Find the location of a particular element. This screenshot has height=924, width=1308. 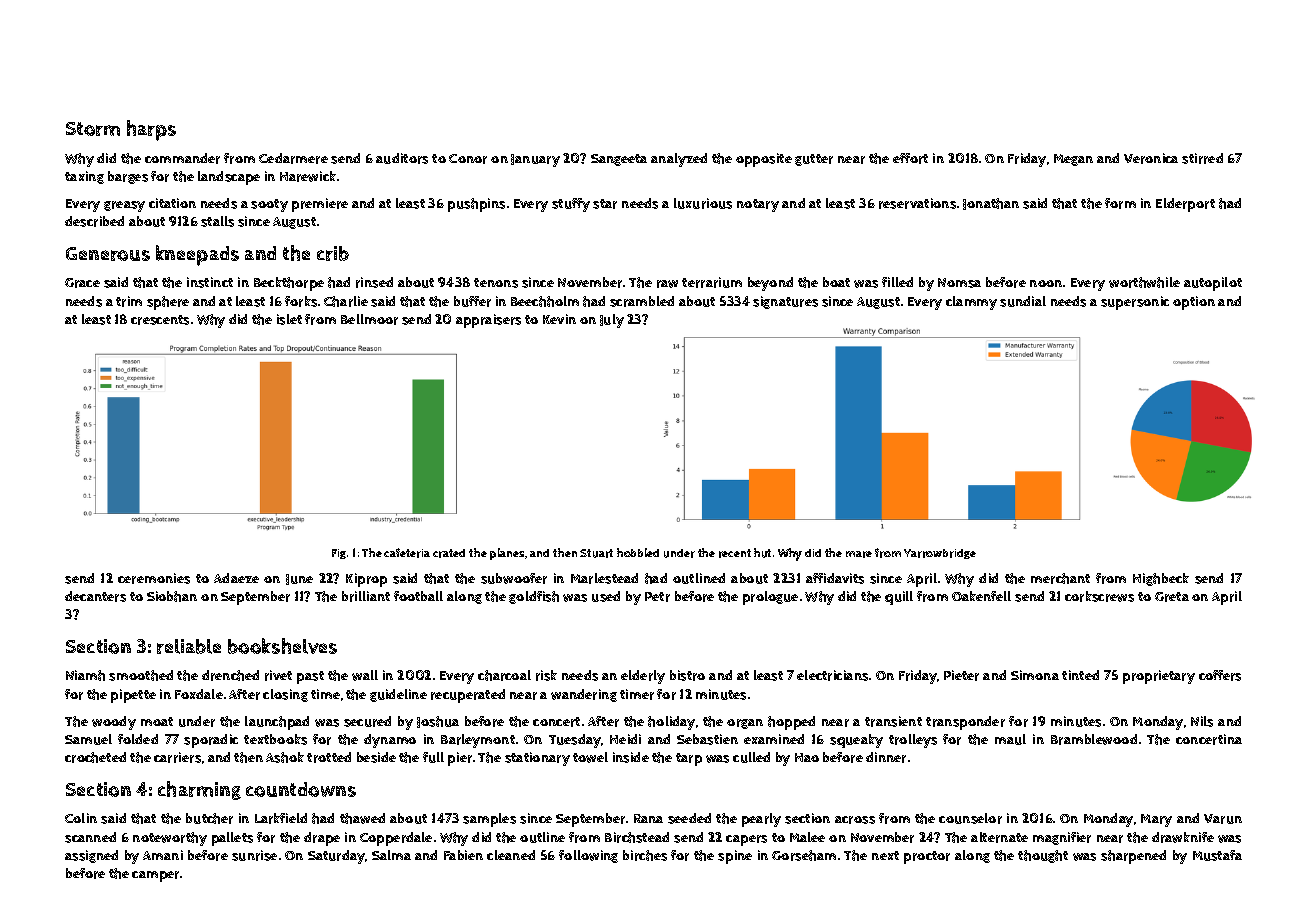

option is located at coordinates (1194, 303).
